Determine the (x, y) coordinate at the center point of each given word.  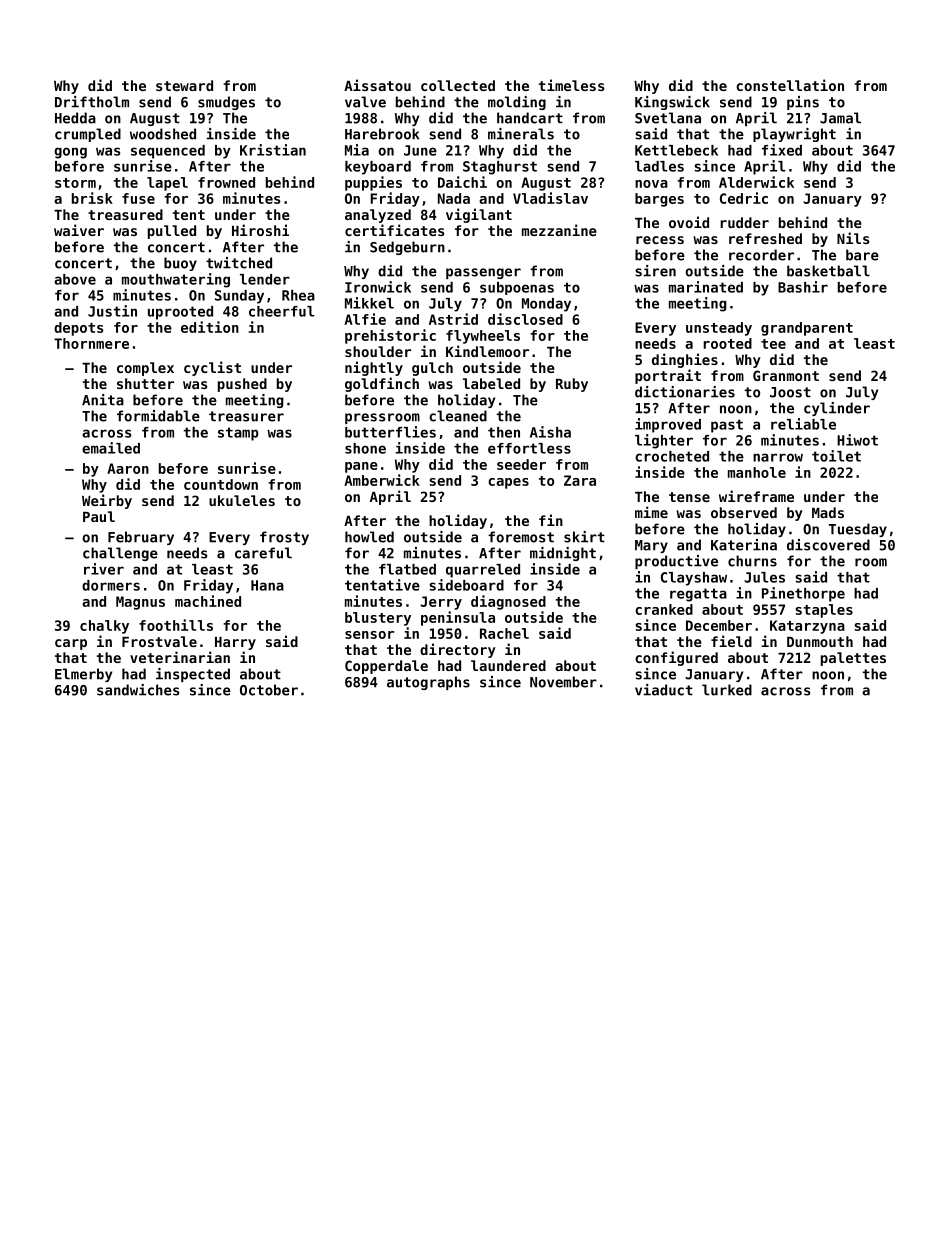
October (269, 690)
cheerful (281, 311)
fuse (138, 198)
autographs (428, 683)
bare (862, 255)
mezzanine (559, 230)
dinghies (685, 360)
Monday (546, 305)
